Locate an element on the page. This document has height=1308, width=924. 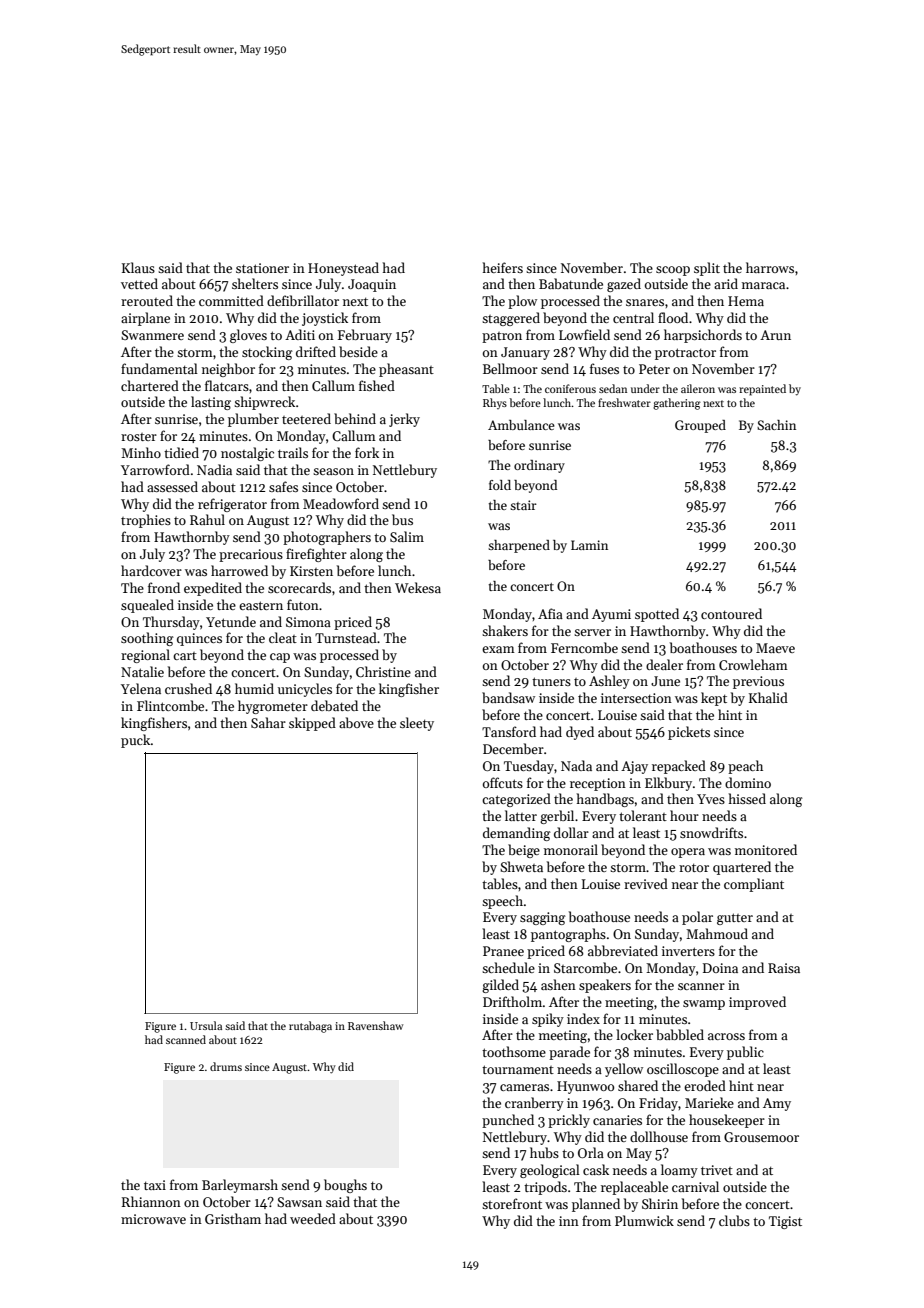
pickets is located at coordinates (689, 733).
